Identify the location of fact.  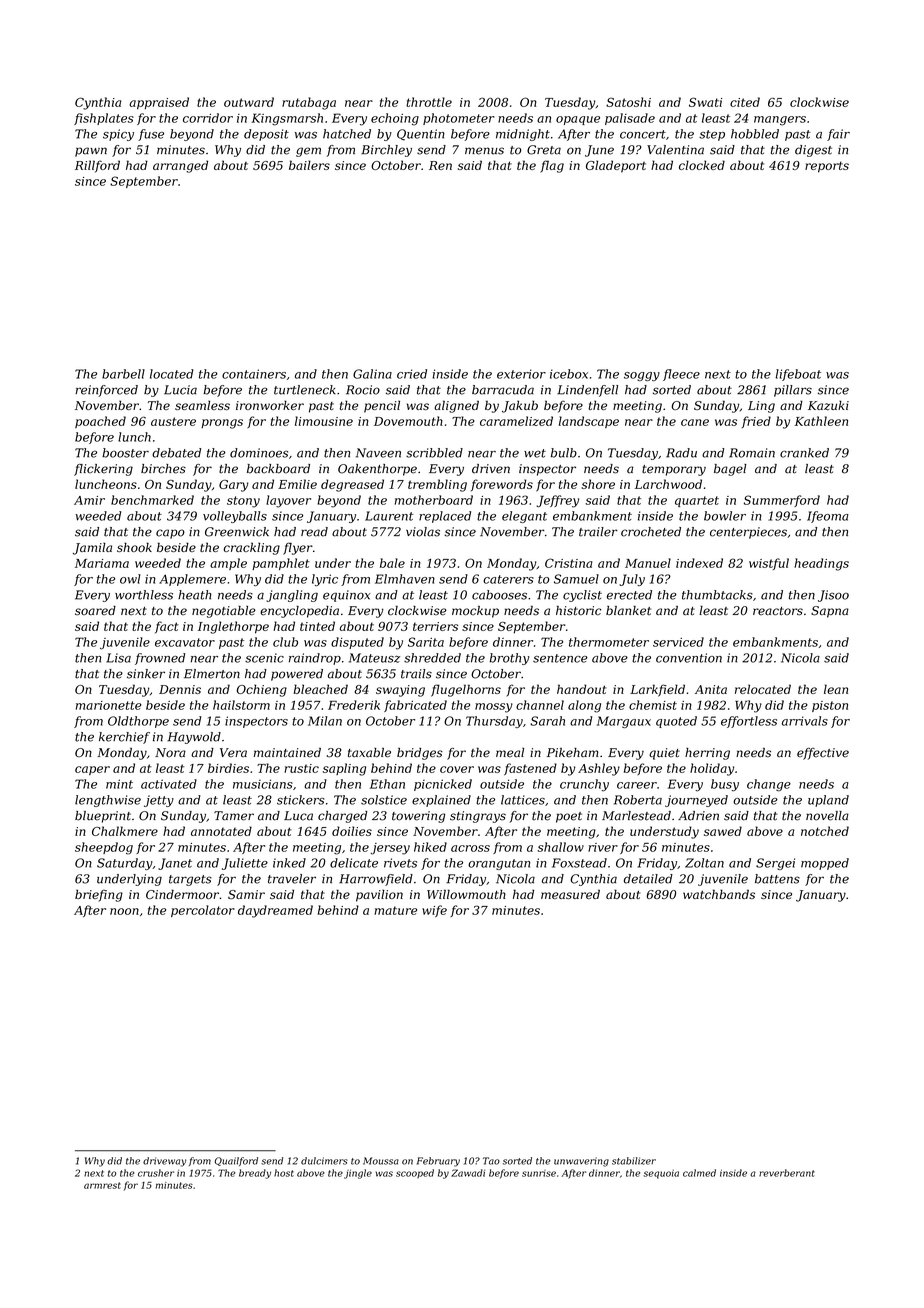
(167, 627).
